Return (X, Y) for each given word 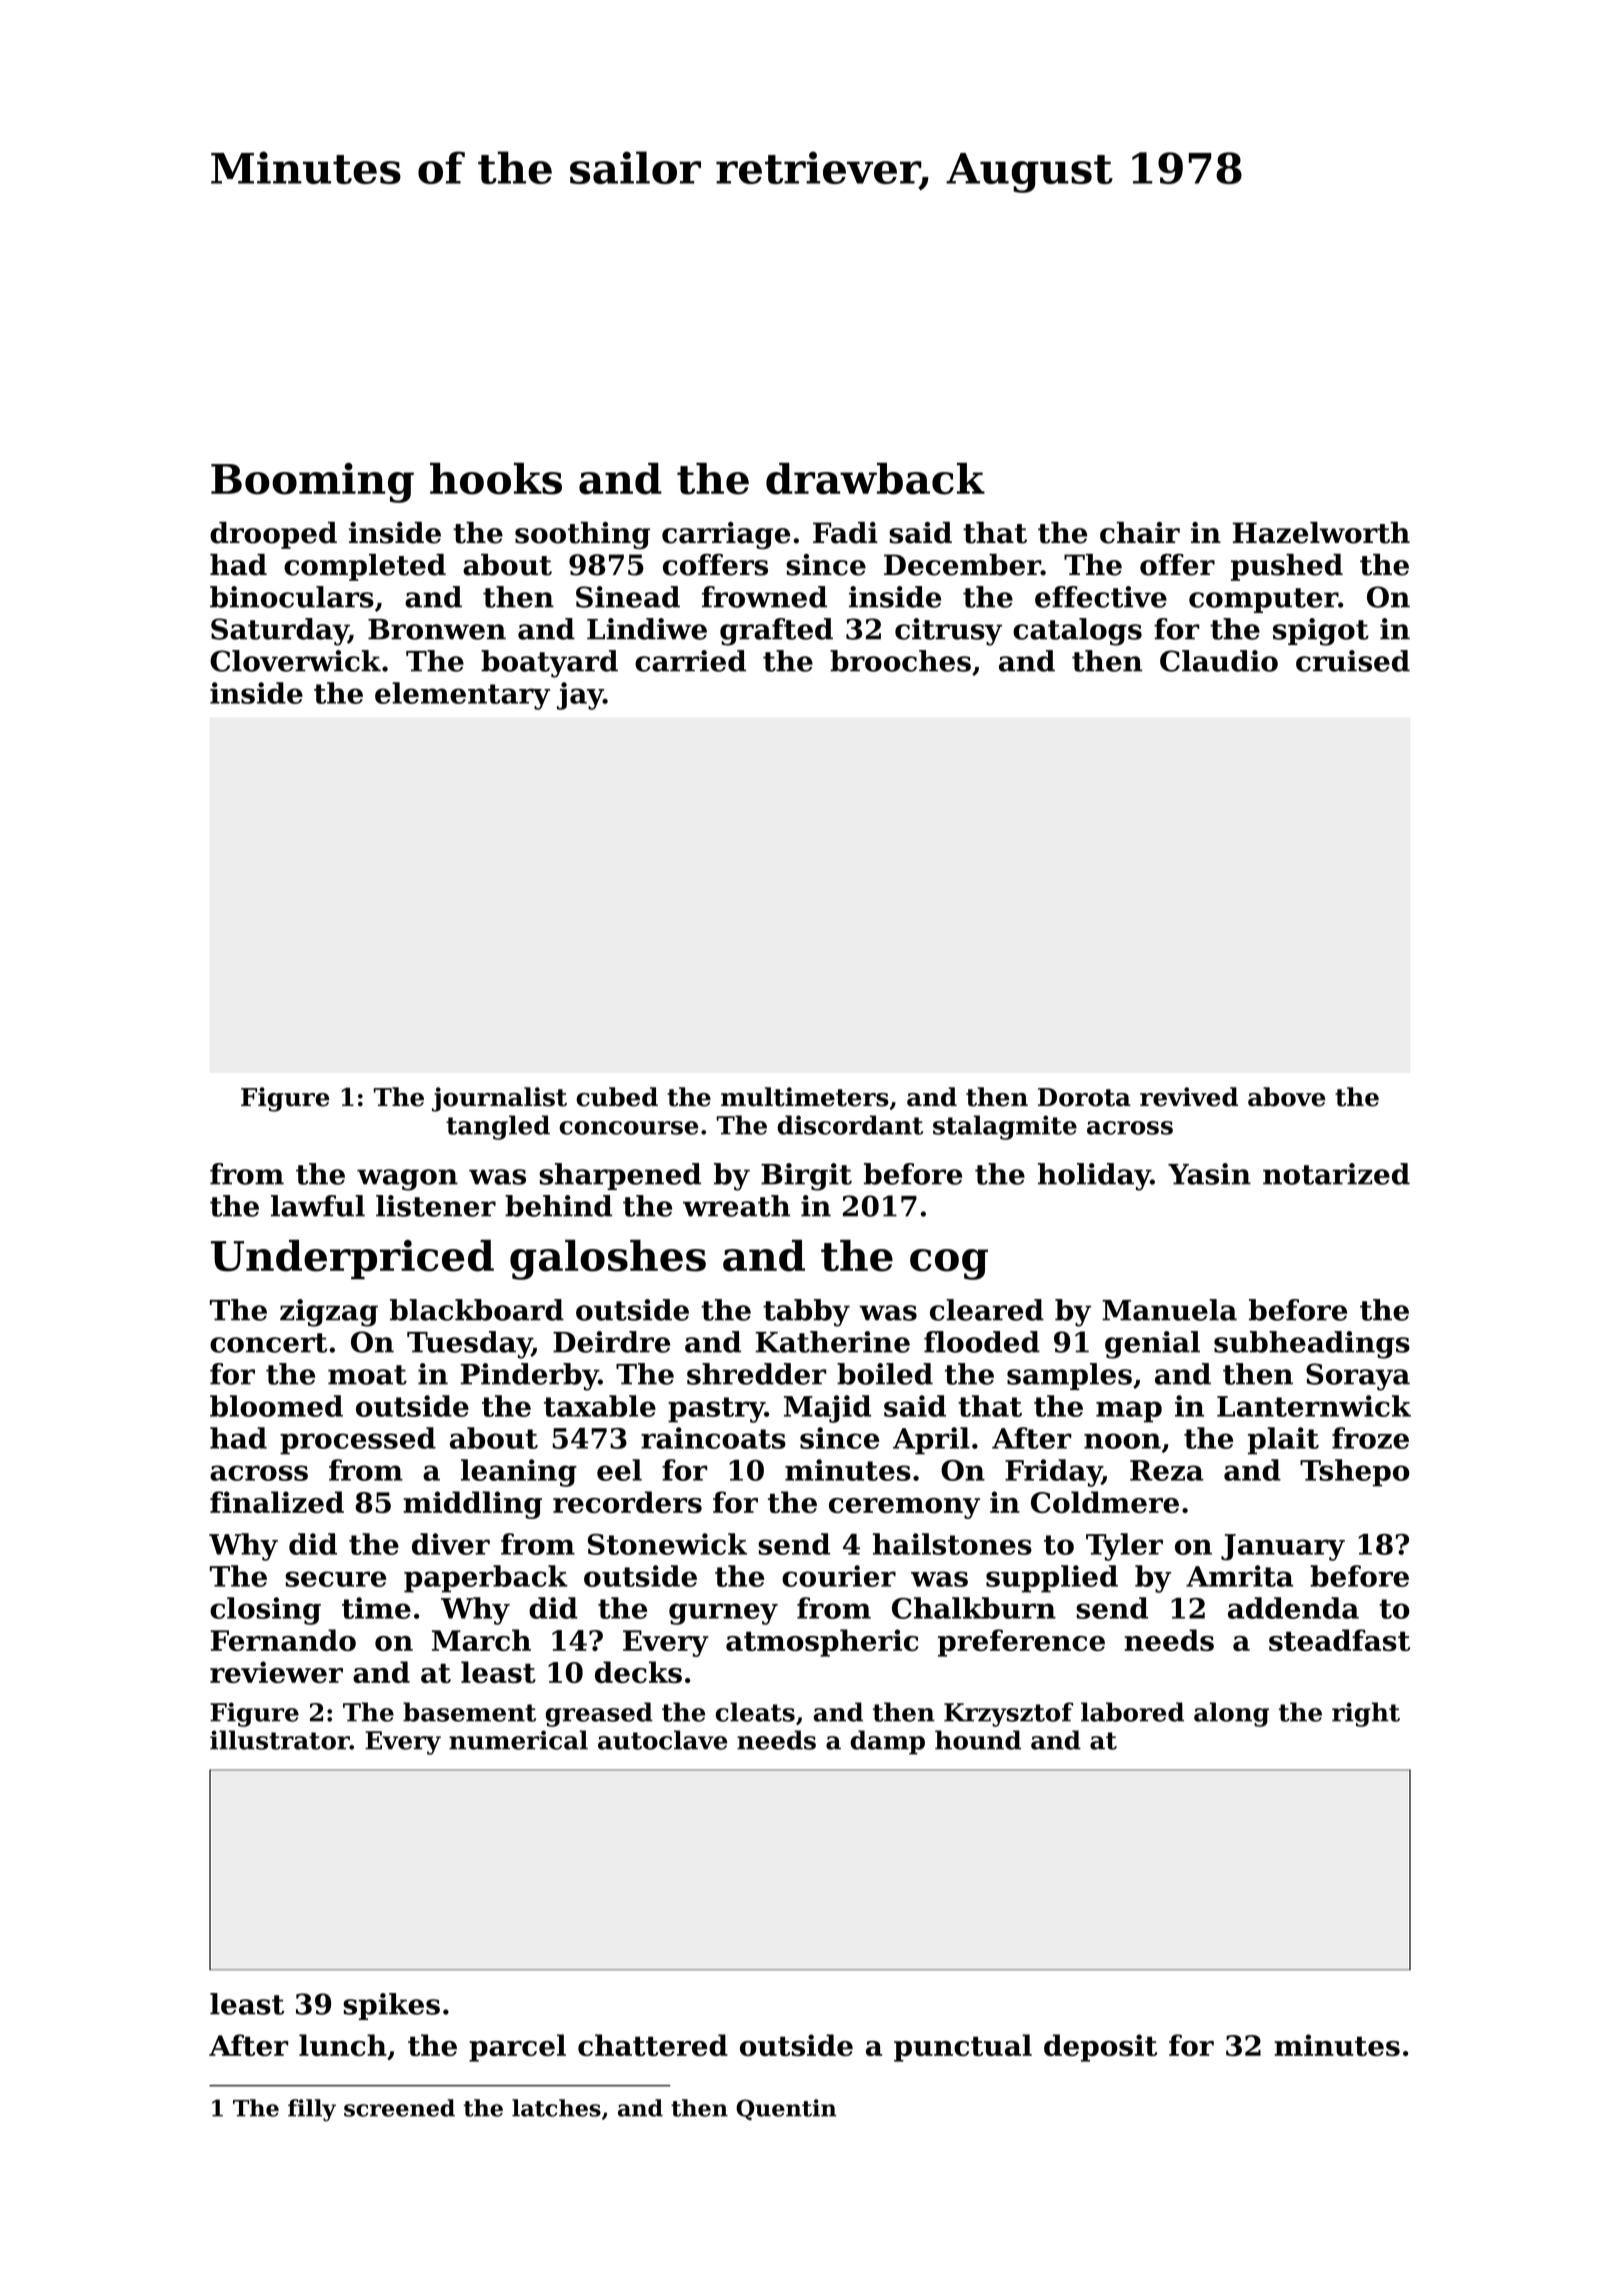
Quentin (786, 2110)
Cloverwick (295, 661)
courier (839, 1576)
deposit (1100, 2048)
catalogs (1077, 632)
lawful (318, 1206)
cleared (987, 1310)
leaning (519, 1473)
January (1283, 1547)
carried (690, 661)
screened (399, 2108)
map (1129, 1412)
